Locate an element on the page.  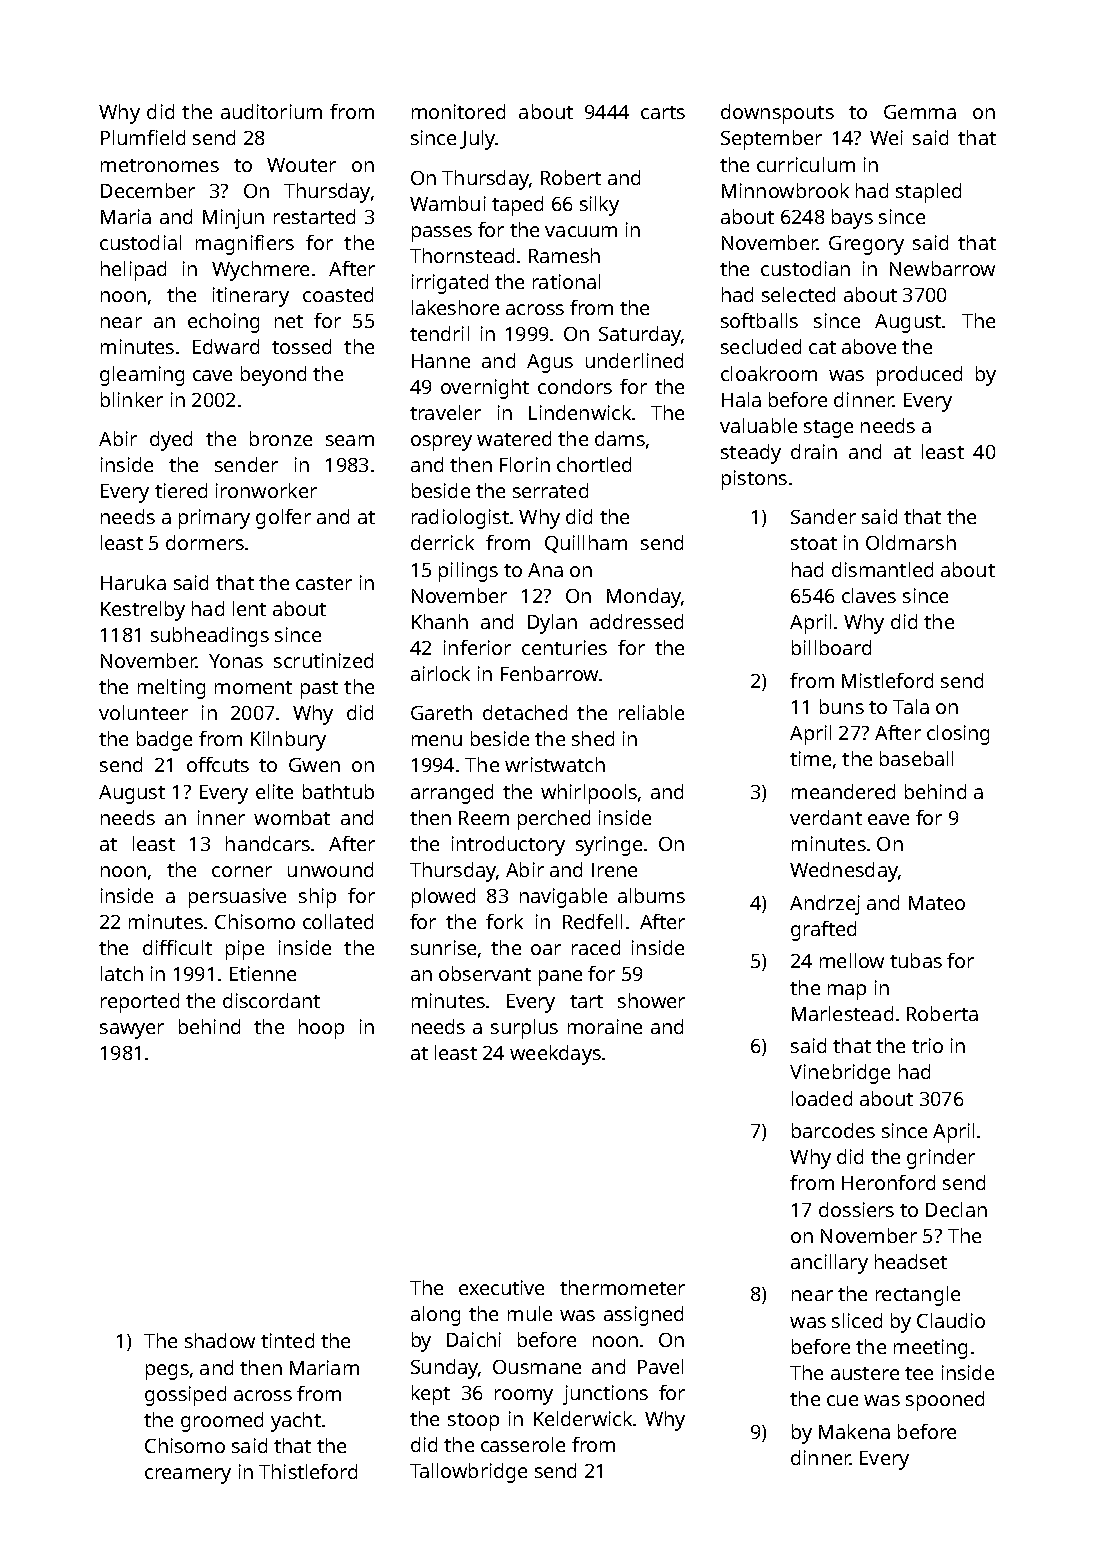
creamery is located at coordinates (188, 1476).
